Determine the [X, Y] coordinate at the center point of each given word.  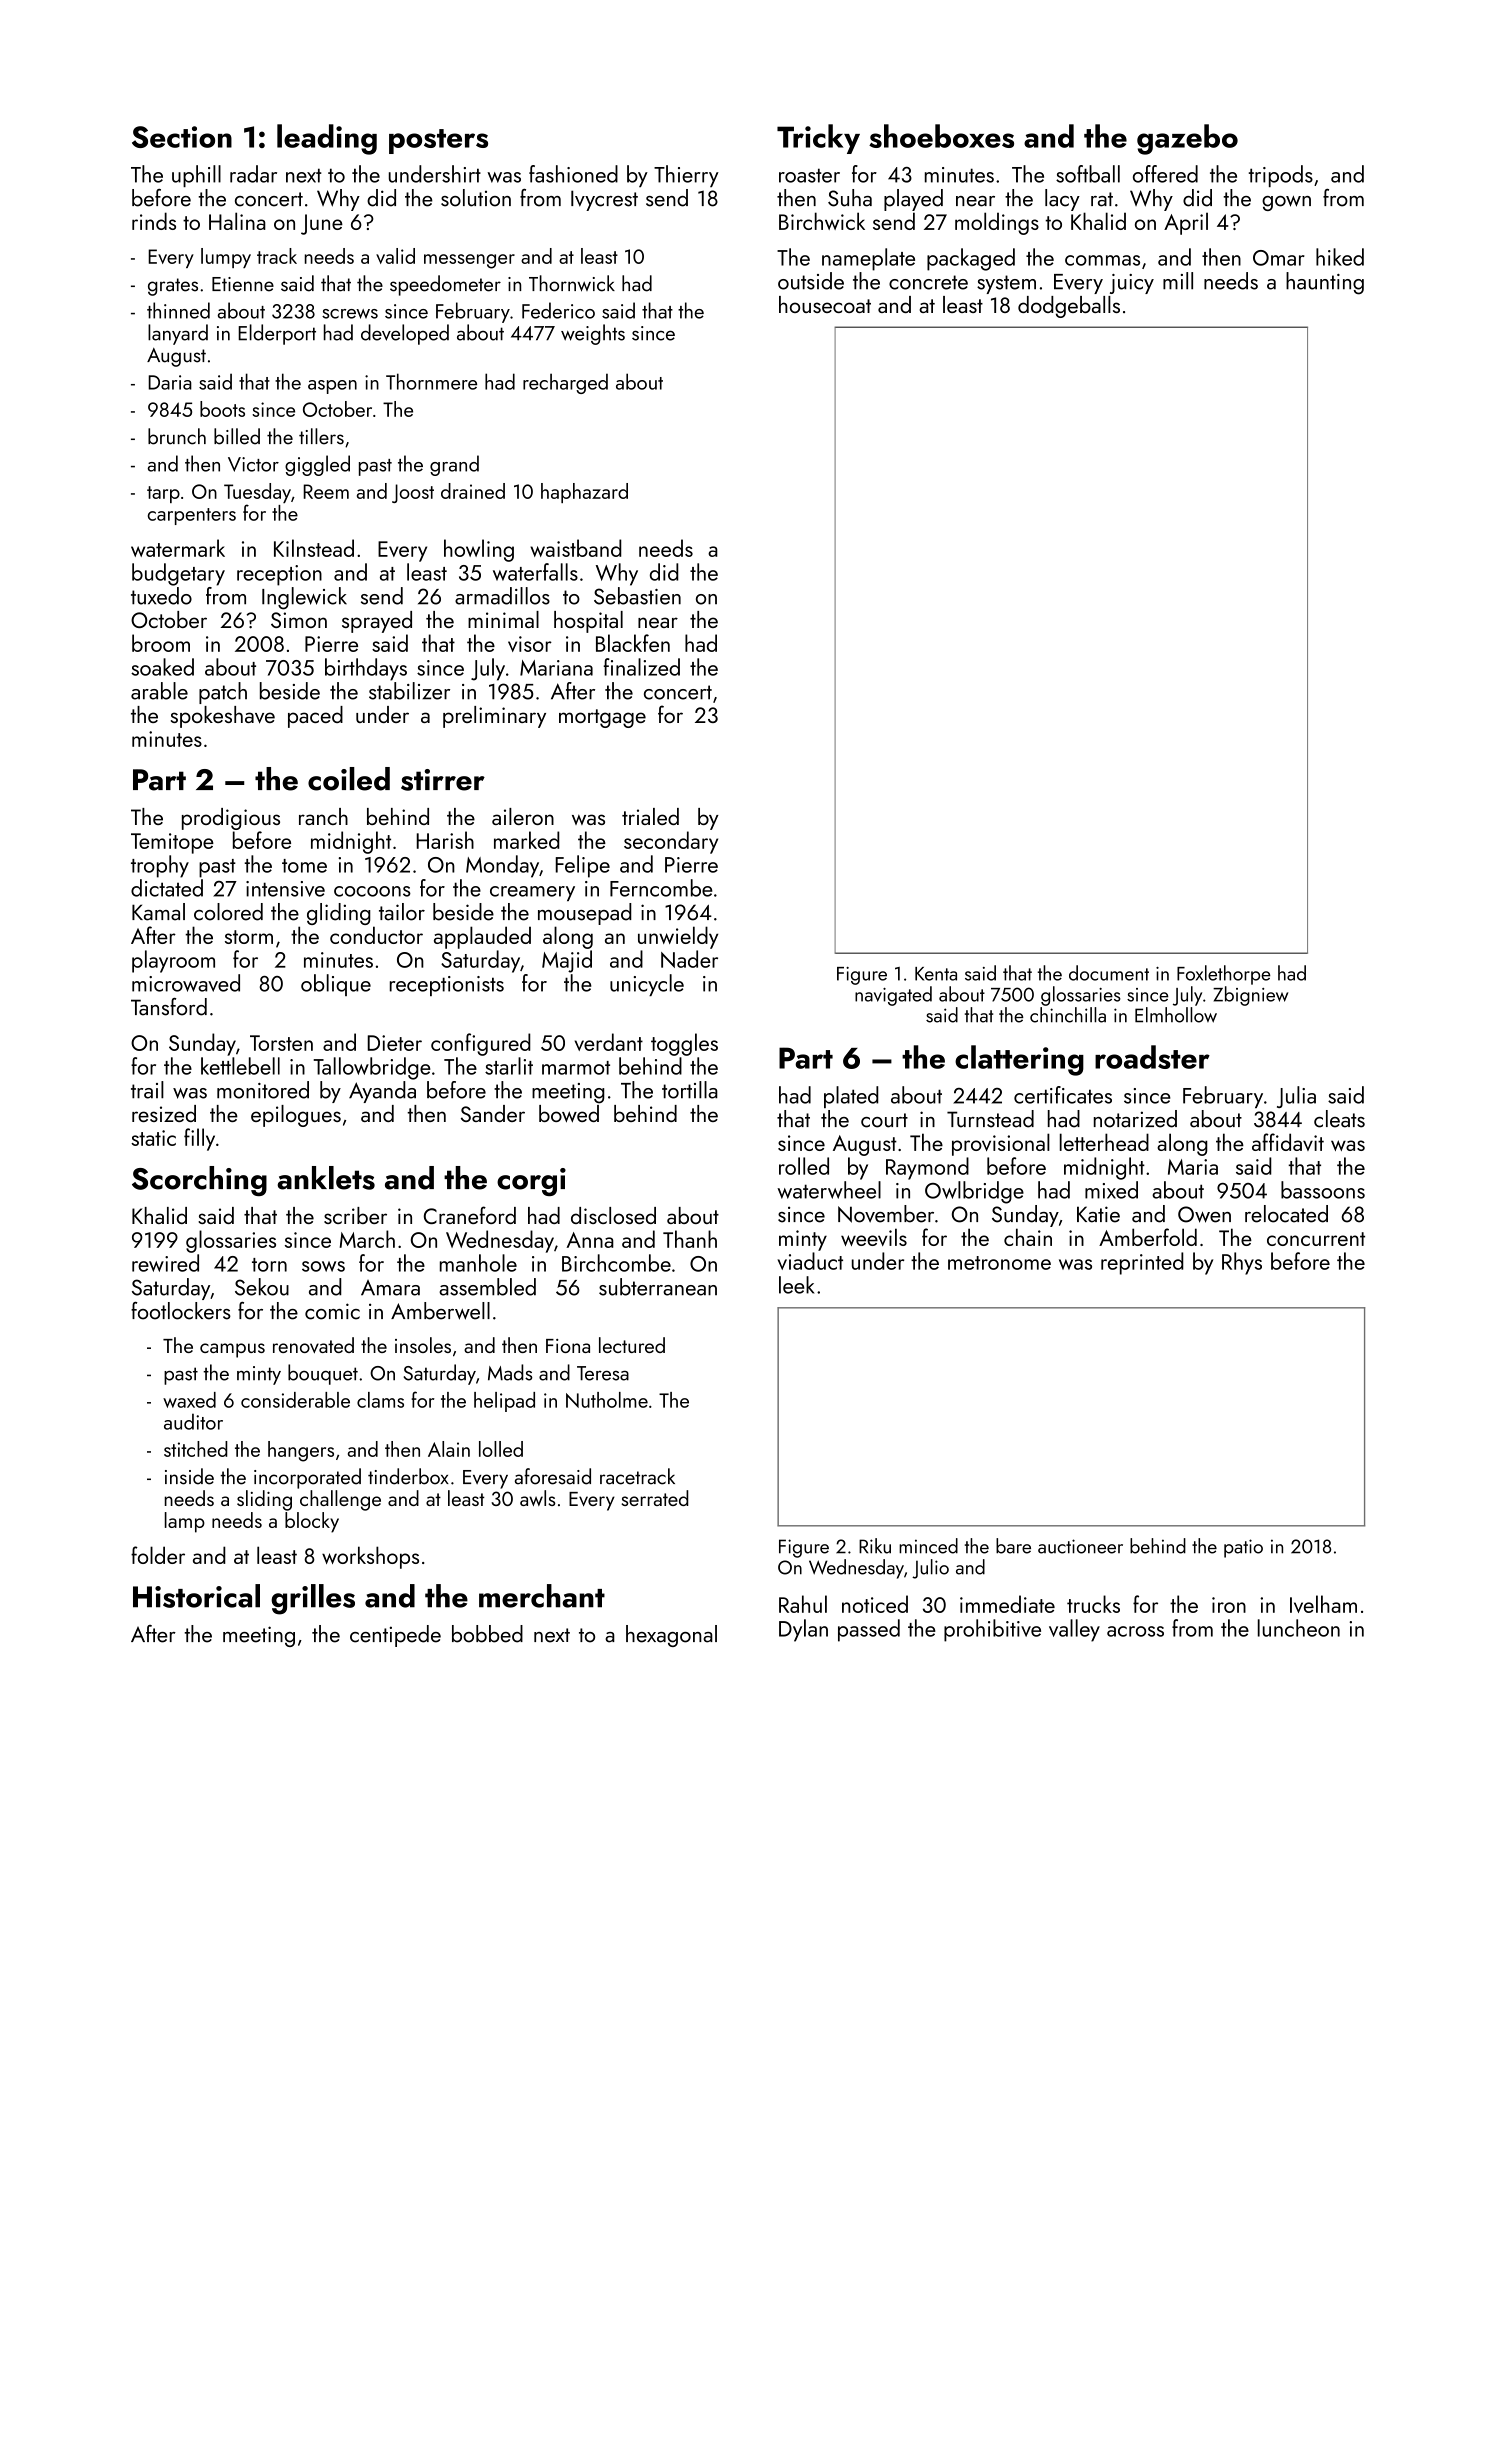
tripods [1281, 176]
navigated [893, 996]
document [1109, 973]
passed [869, 1630]
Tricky [818, 139]
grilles [313, 1599]
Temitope [172, 843]
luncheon [1299, 1628]
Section [182, 137]
